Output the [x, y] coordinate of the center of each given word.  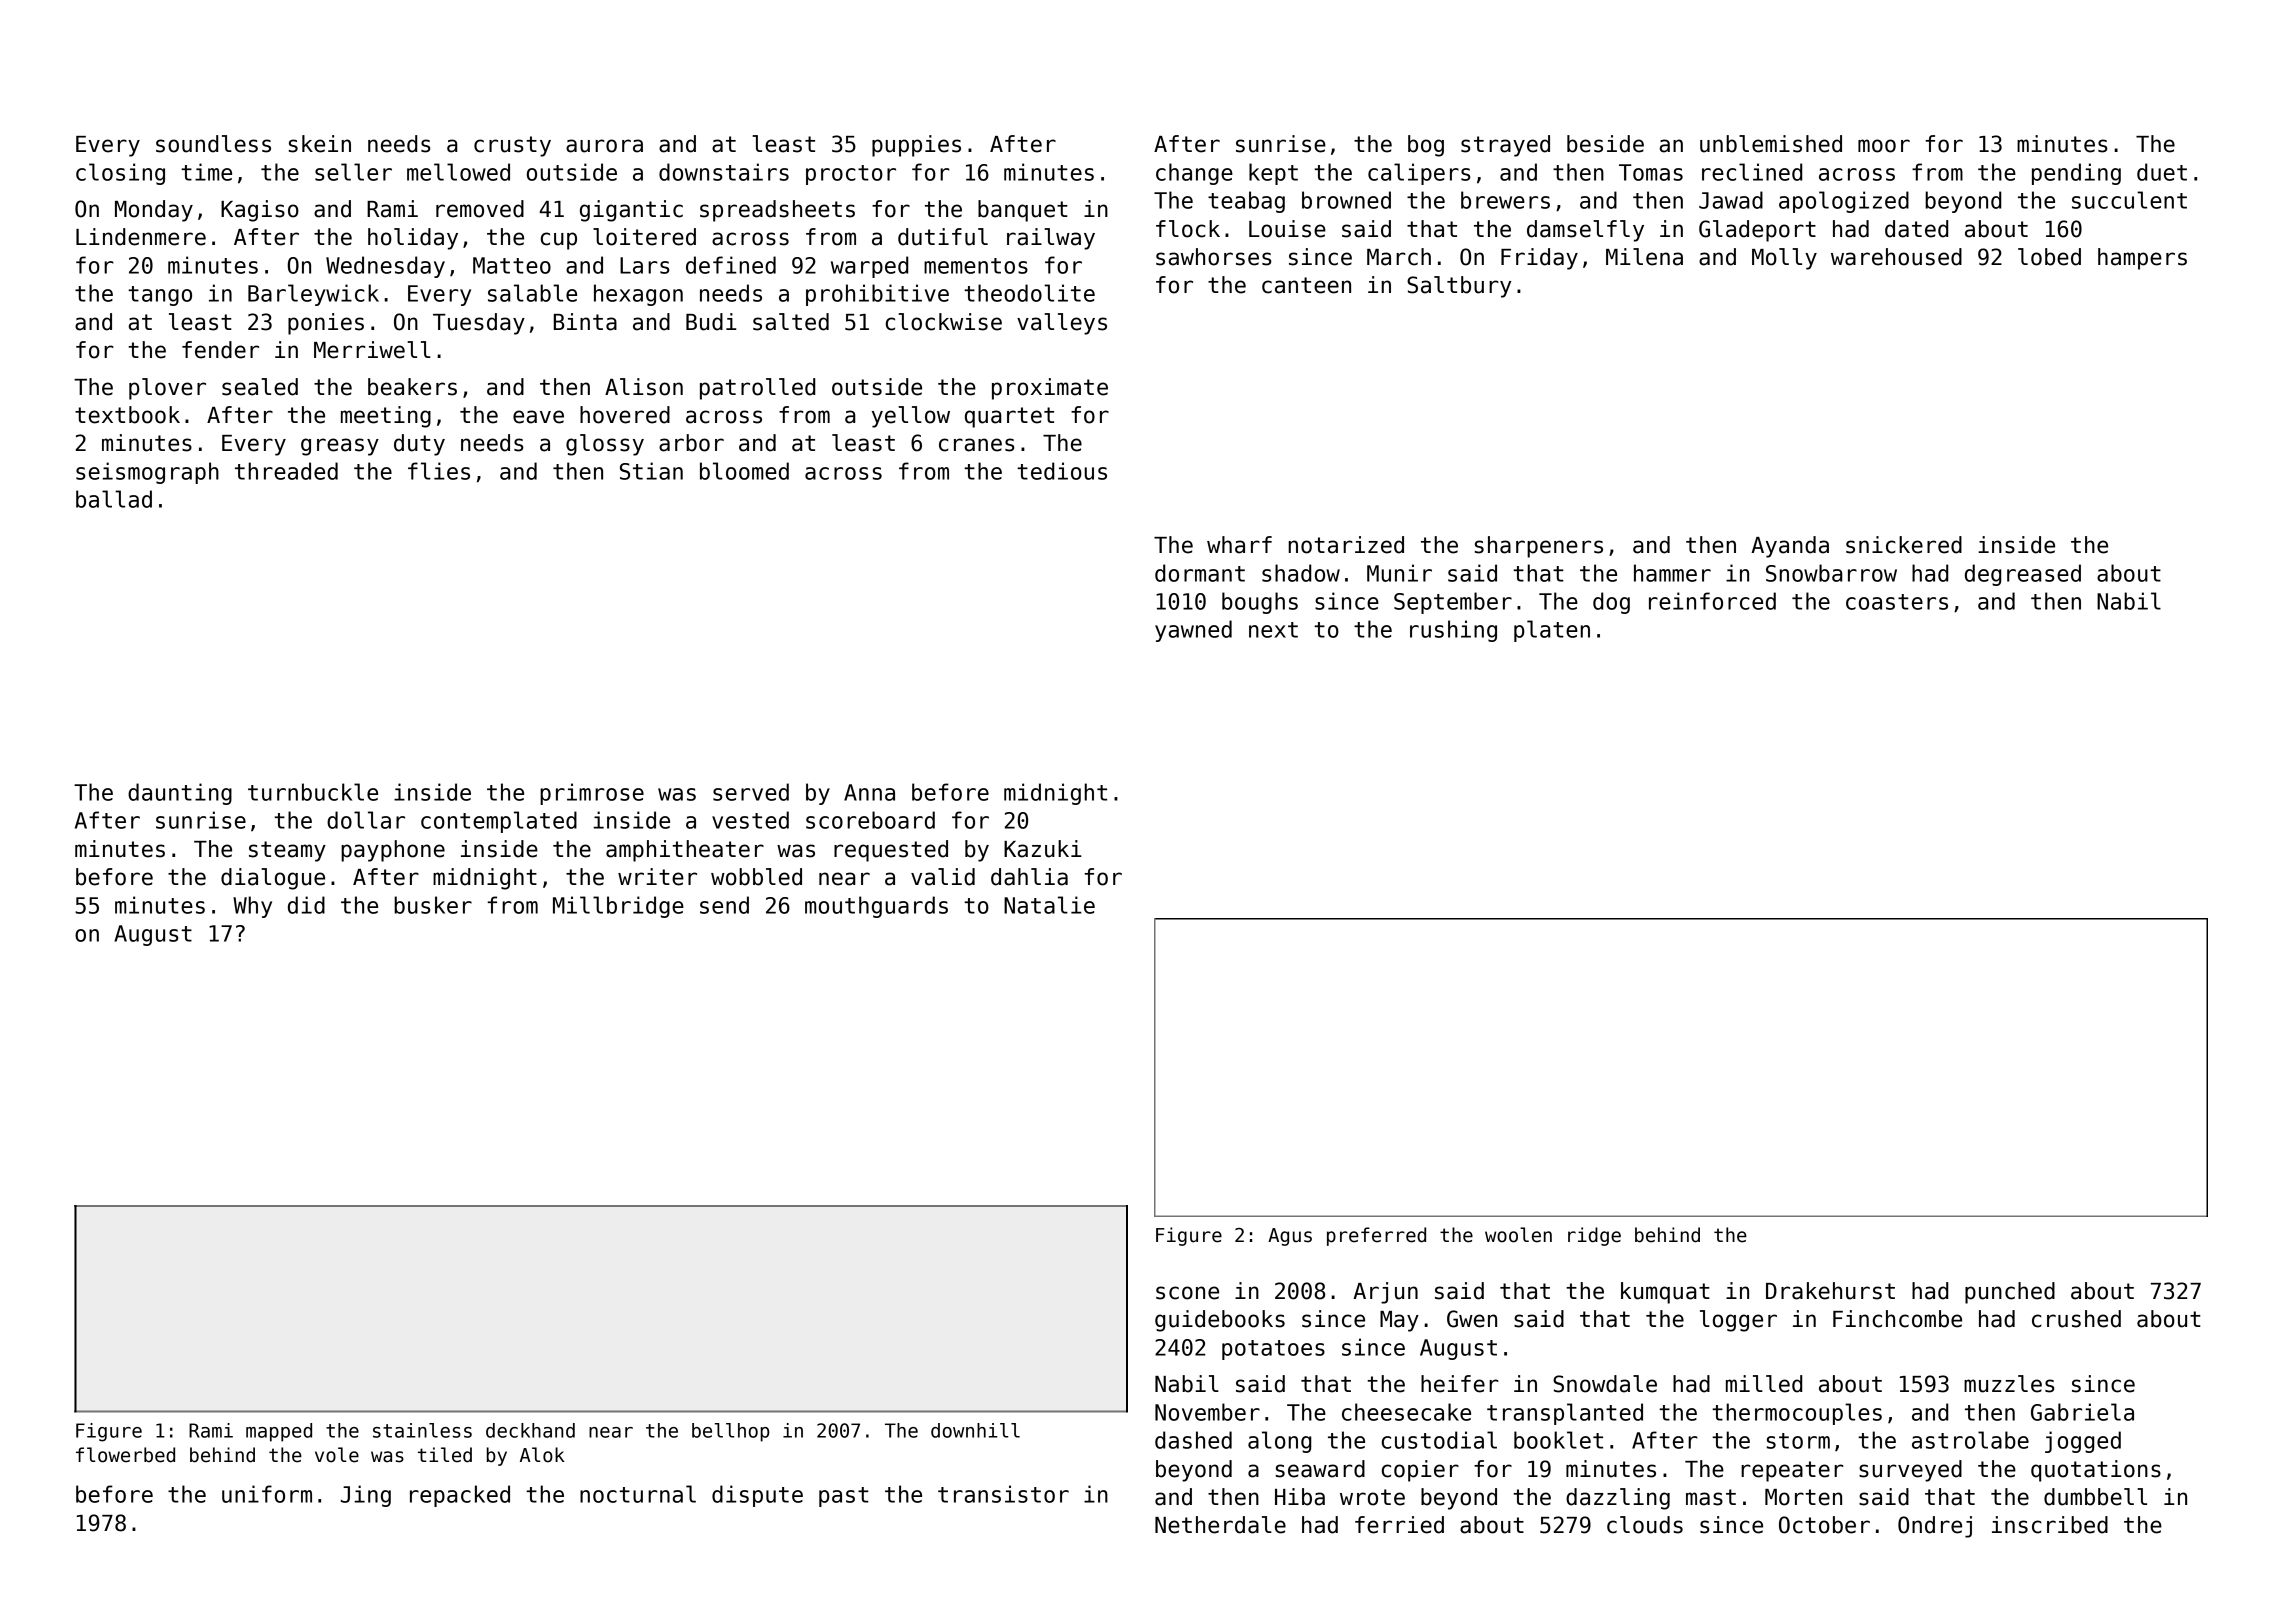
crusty [512, 146]
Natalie [1049, 905]
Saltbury [1459, 287]
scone [1187, 1293]
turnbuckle [313, 792]
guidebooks [1220, 1321]
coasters [1897, 602]
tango [160, 296]
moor [1884, 146]
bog [1426, 146]
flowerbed [125, 1455]
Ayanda [1790, 547]
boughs [1260, 603]
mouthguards [876, 907]
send [724, 905]
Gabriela [2082, 1412]
